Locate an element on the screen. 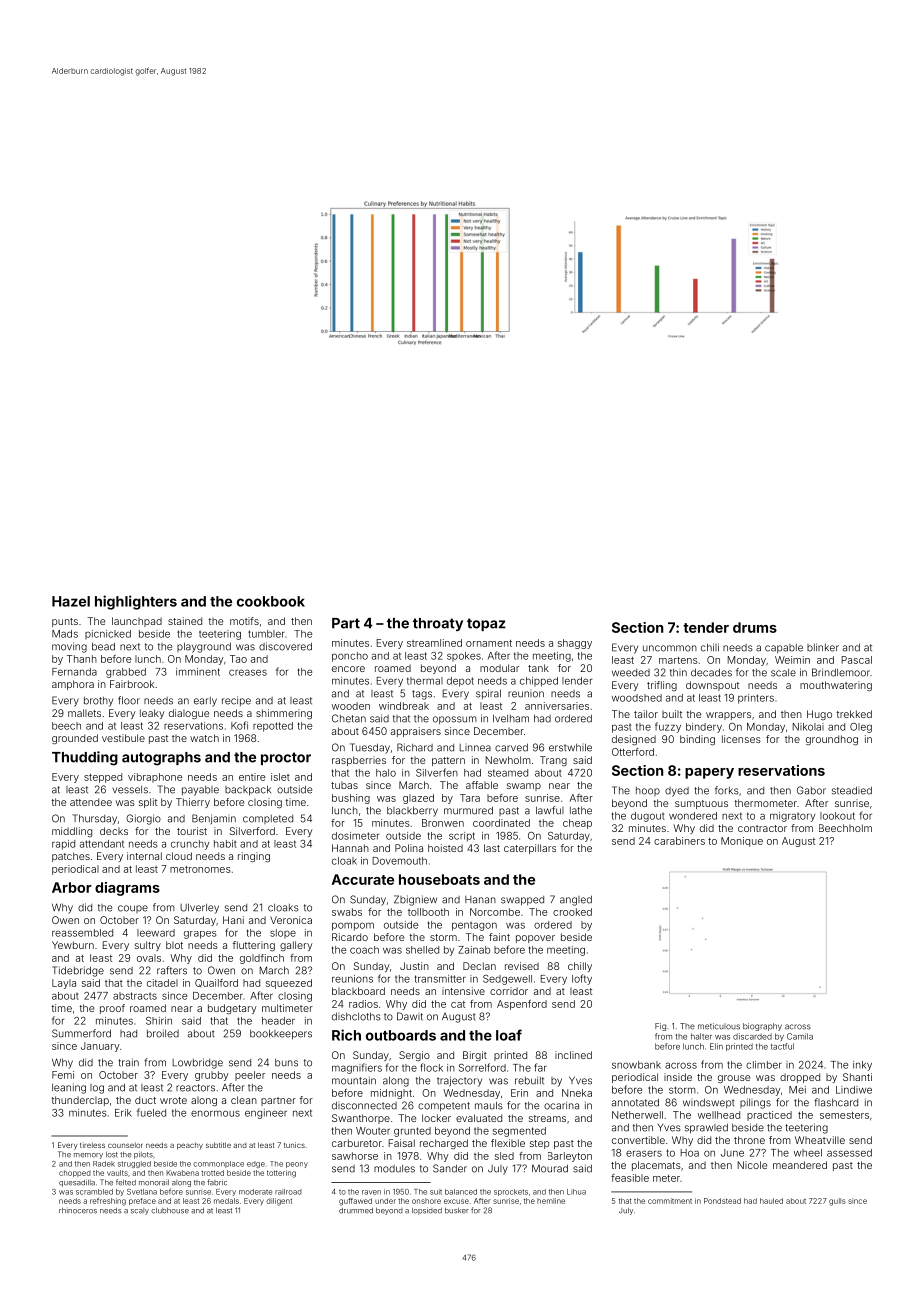  lopsided is located at coordinates (427, 1211).
